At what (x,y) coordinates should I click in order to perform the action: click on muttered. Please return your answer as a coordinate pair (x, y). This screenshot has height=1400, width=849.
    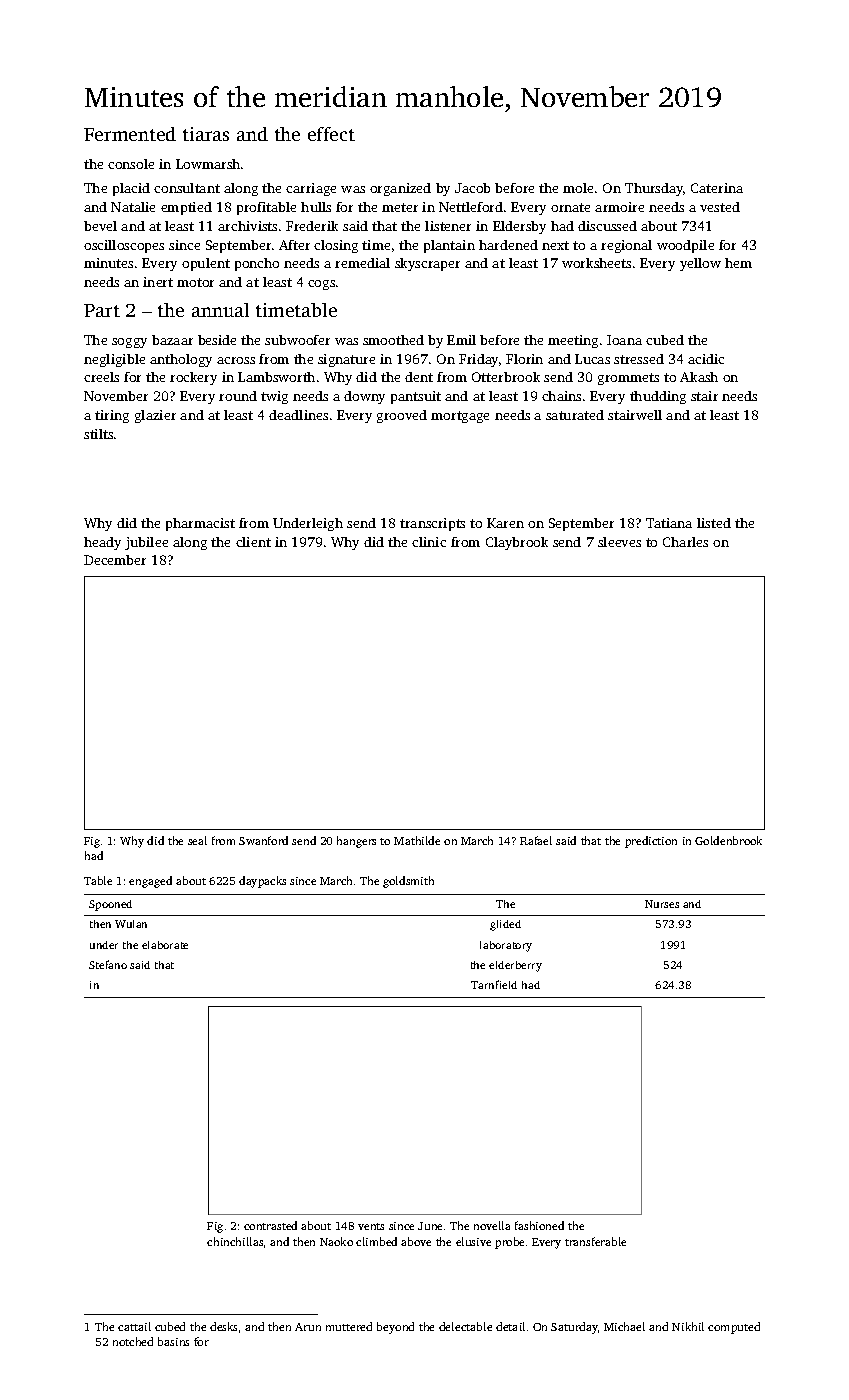
    Looking at the image, I should click on (349, 1326).
